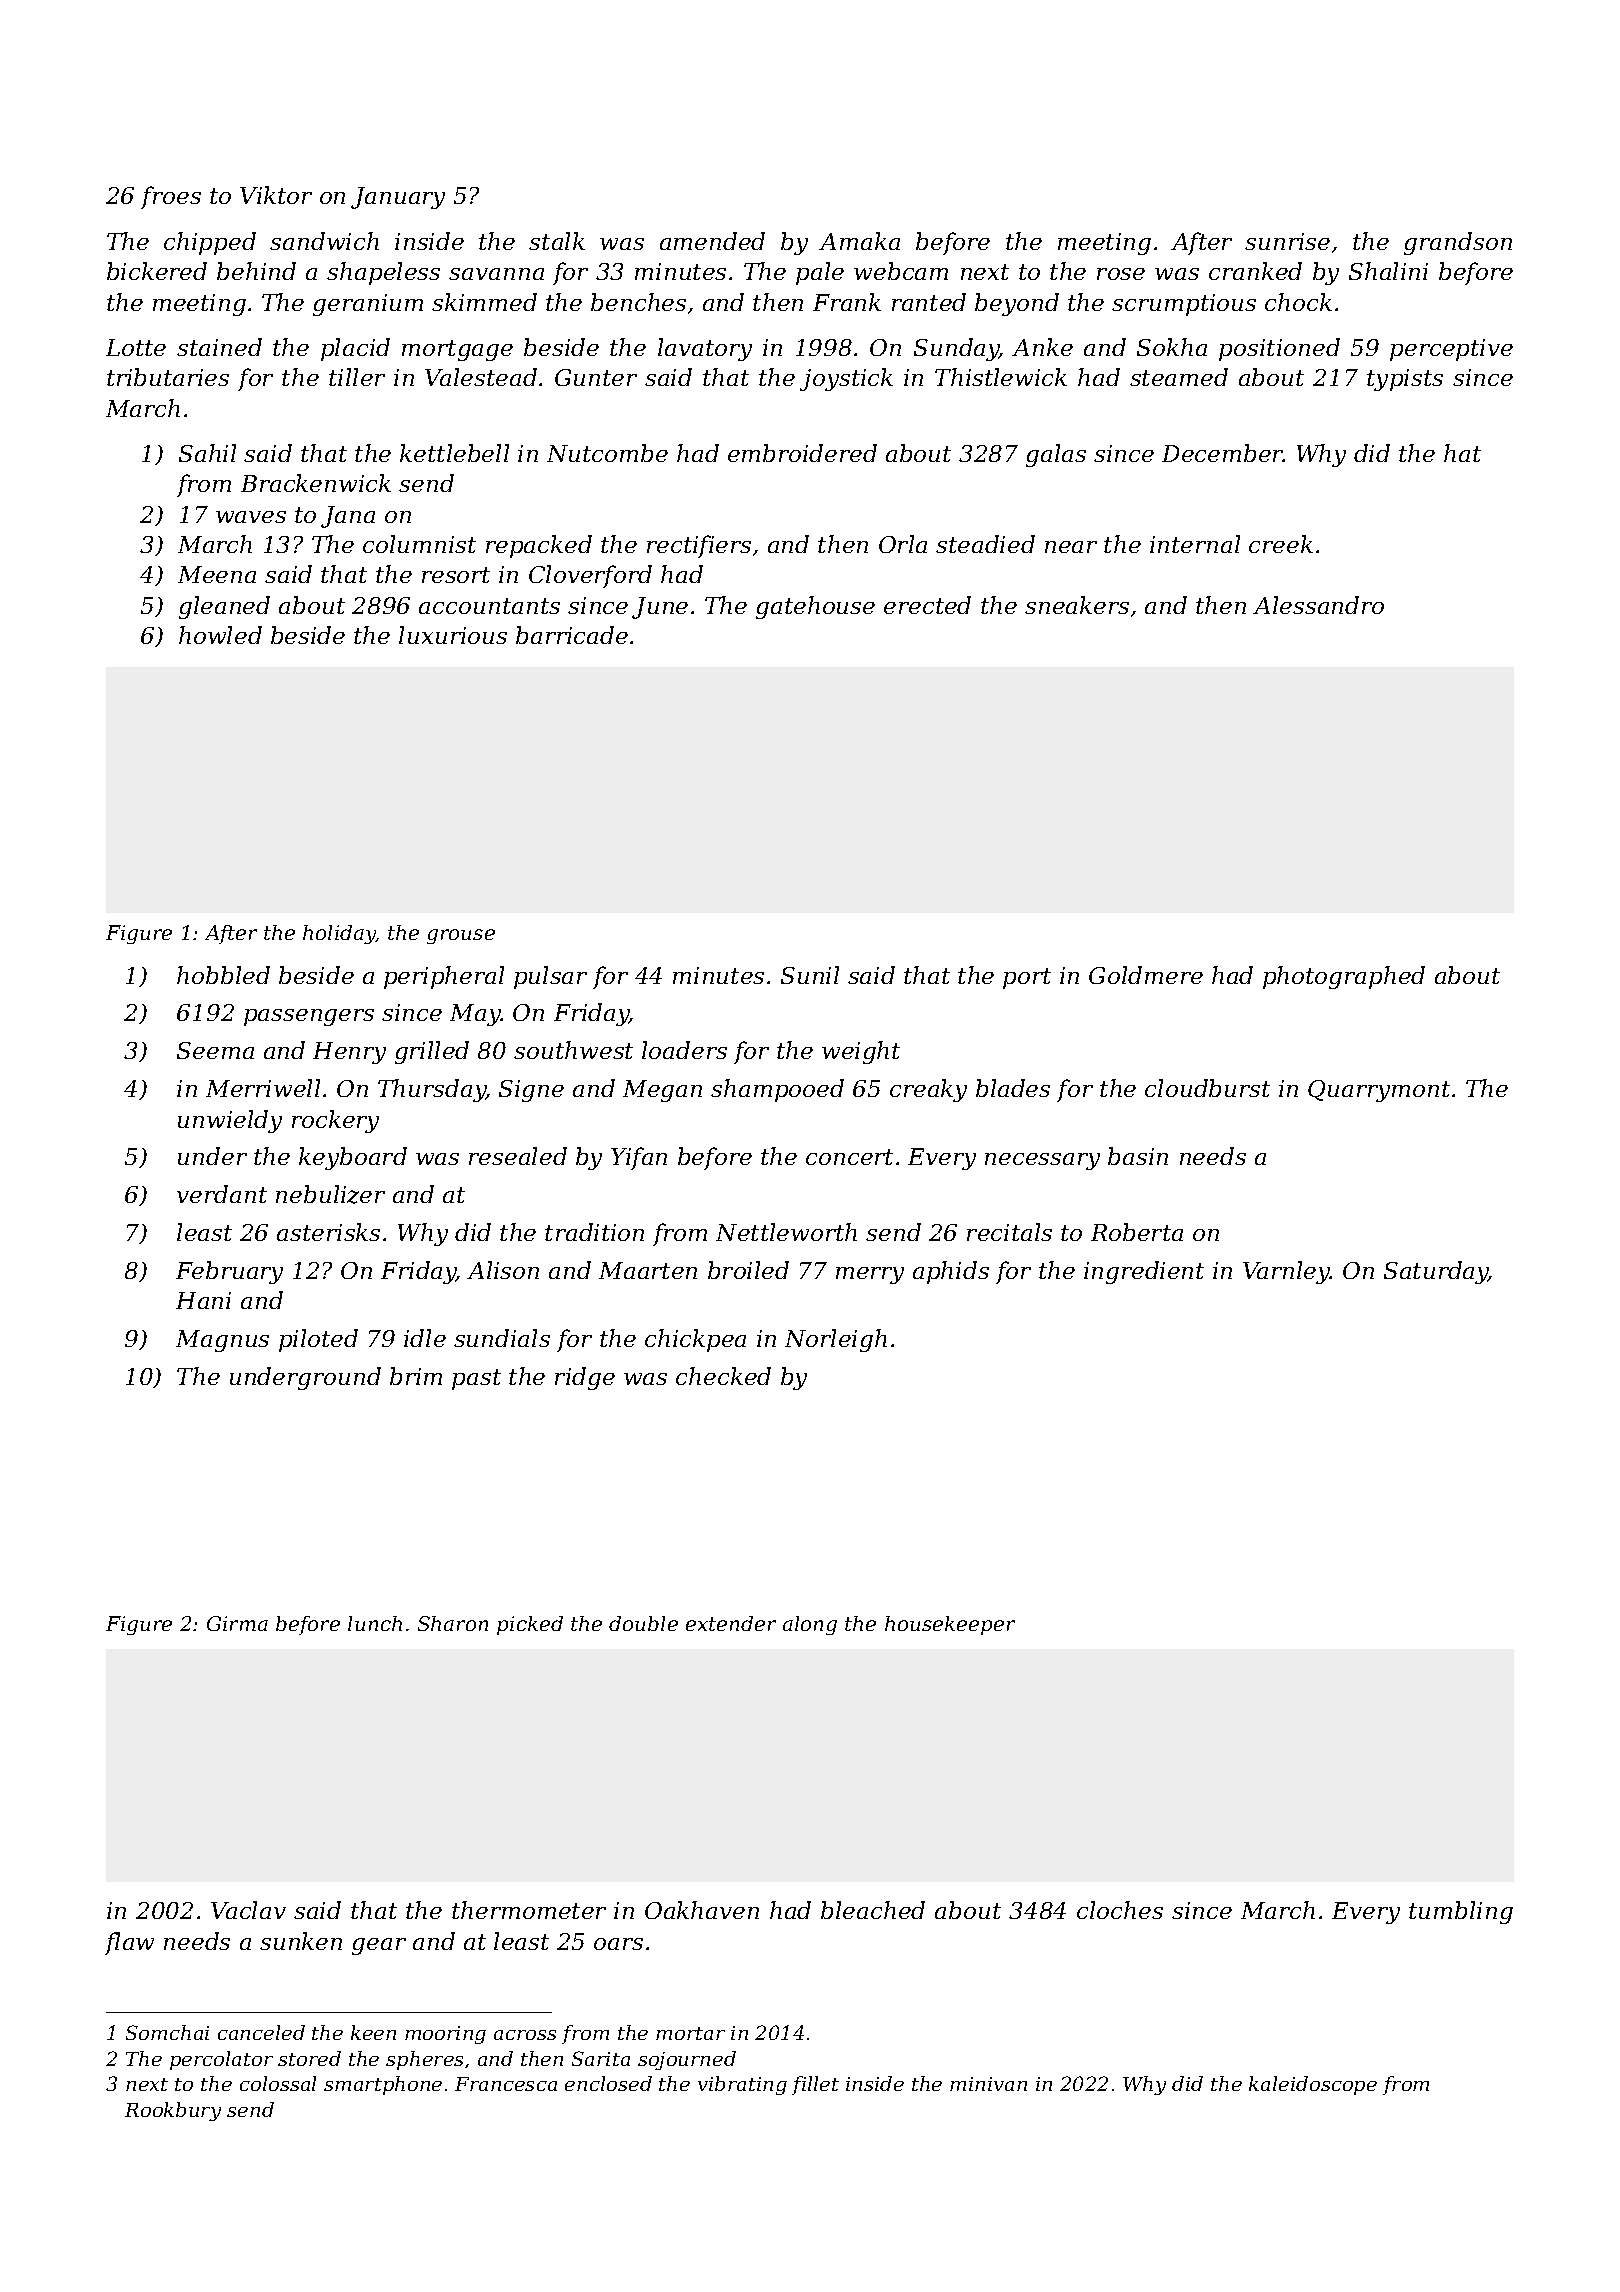 Image resolution: width=1620 pixels, height=2292 pixels. Describe the element at coordinates (950, 1625) in the screenshot. I see `housekeeper` at that location.
